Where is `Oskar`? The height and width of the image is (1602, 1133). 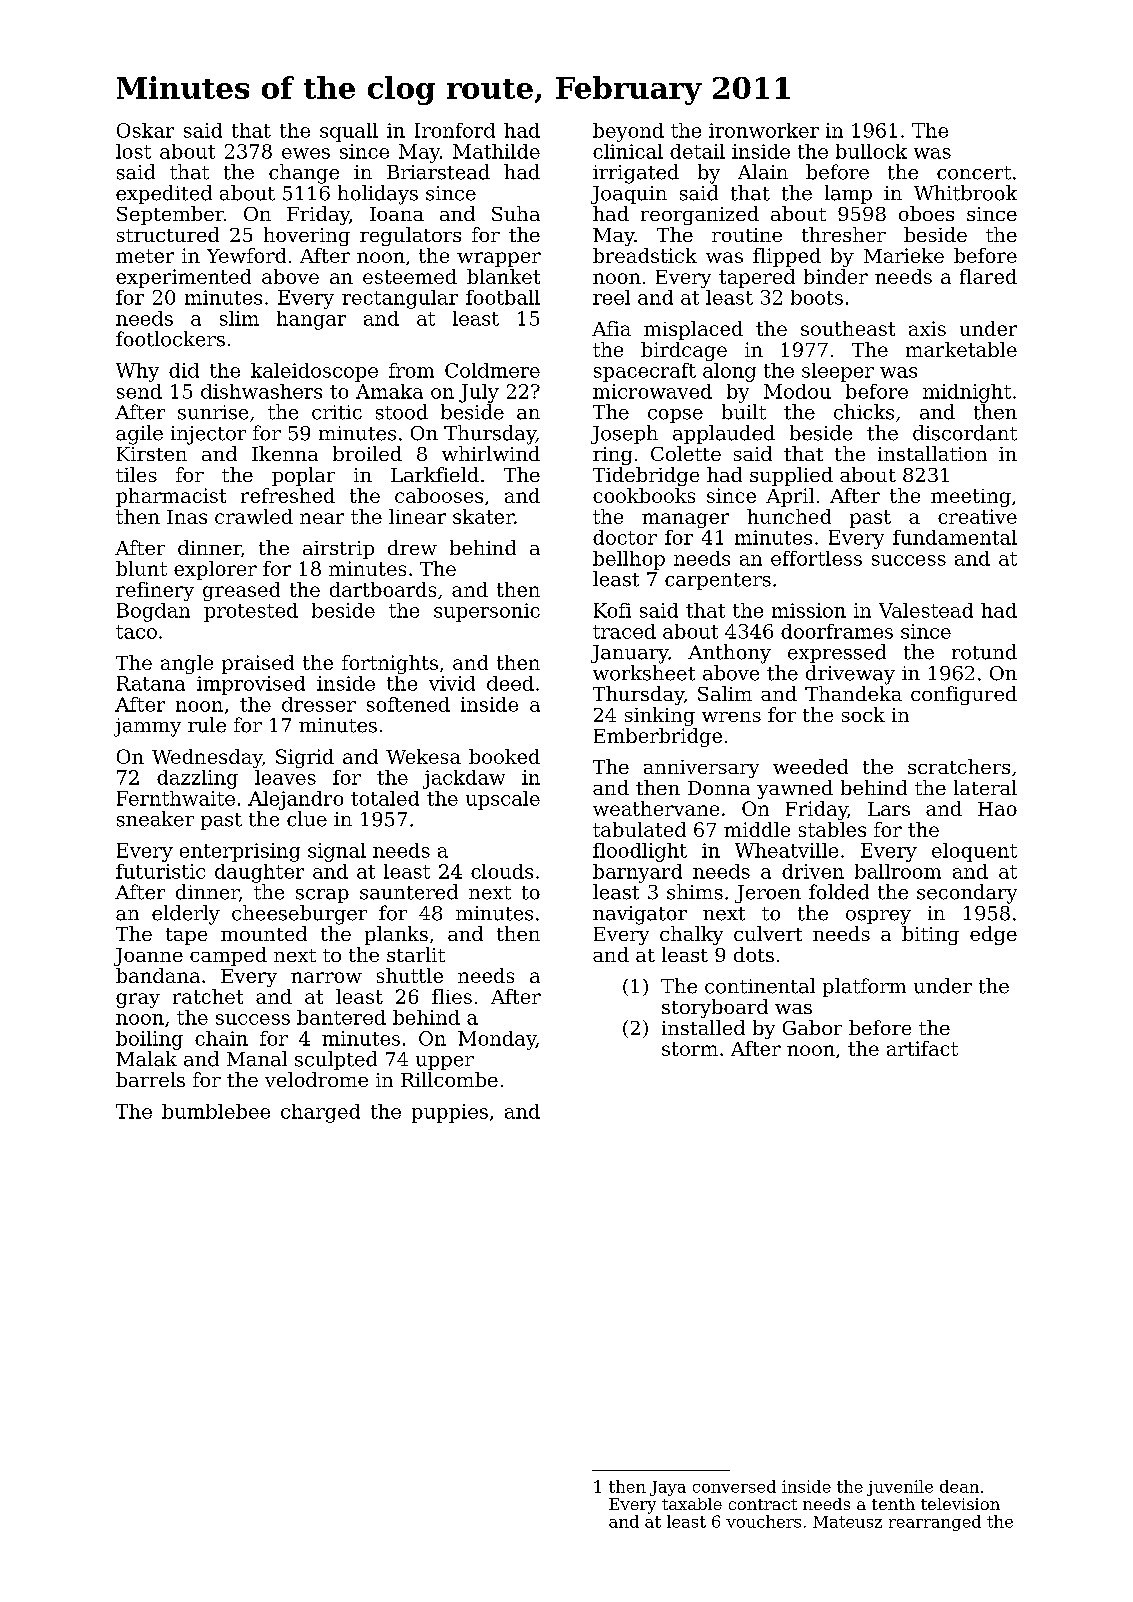
Oskar is located at coordinates (145, 130).
